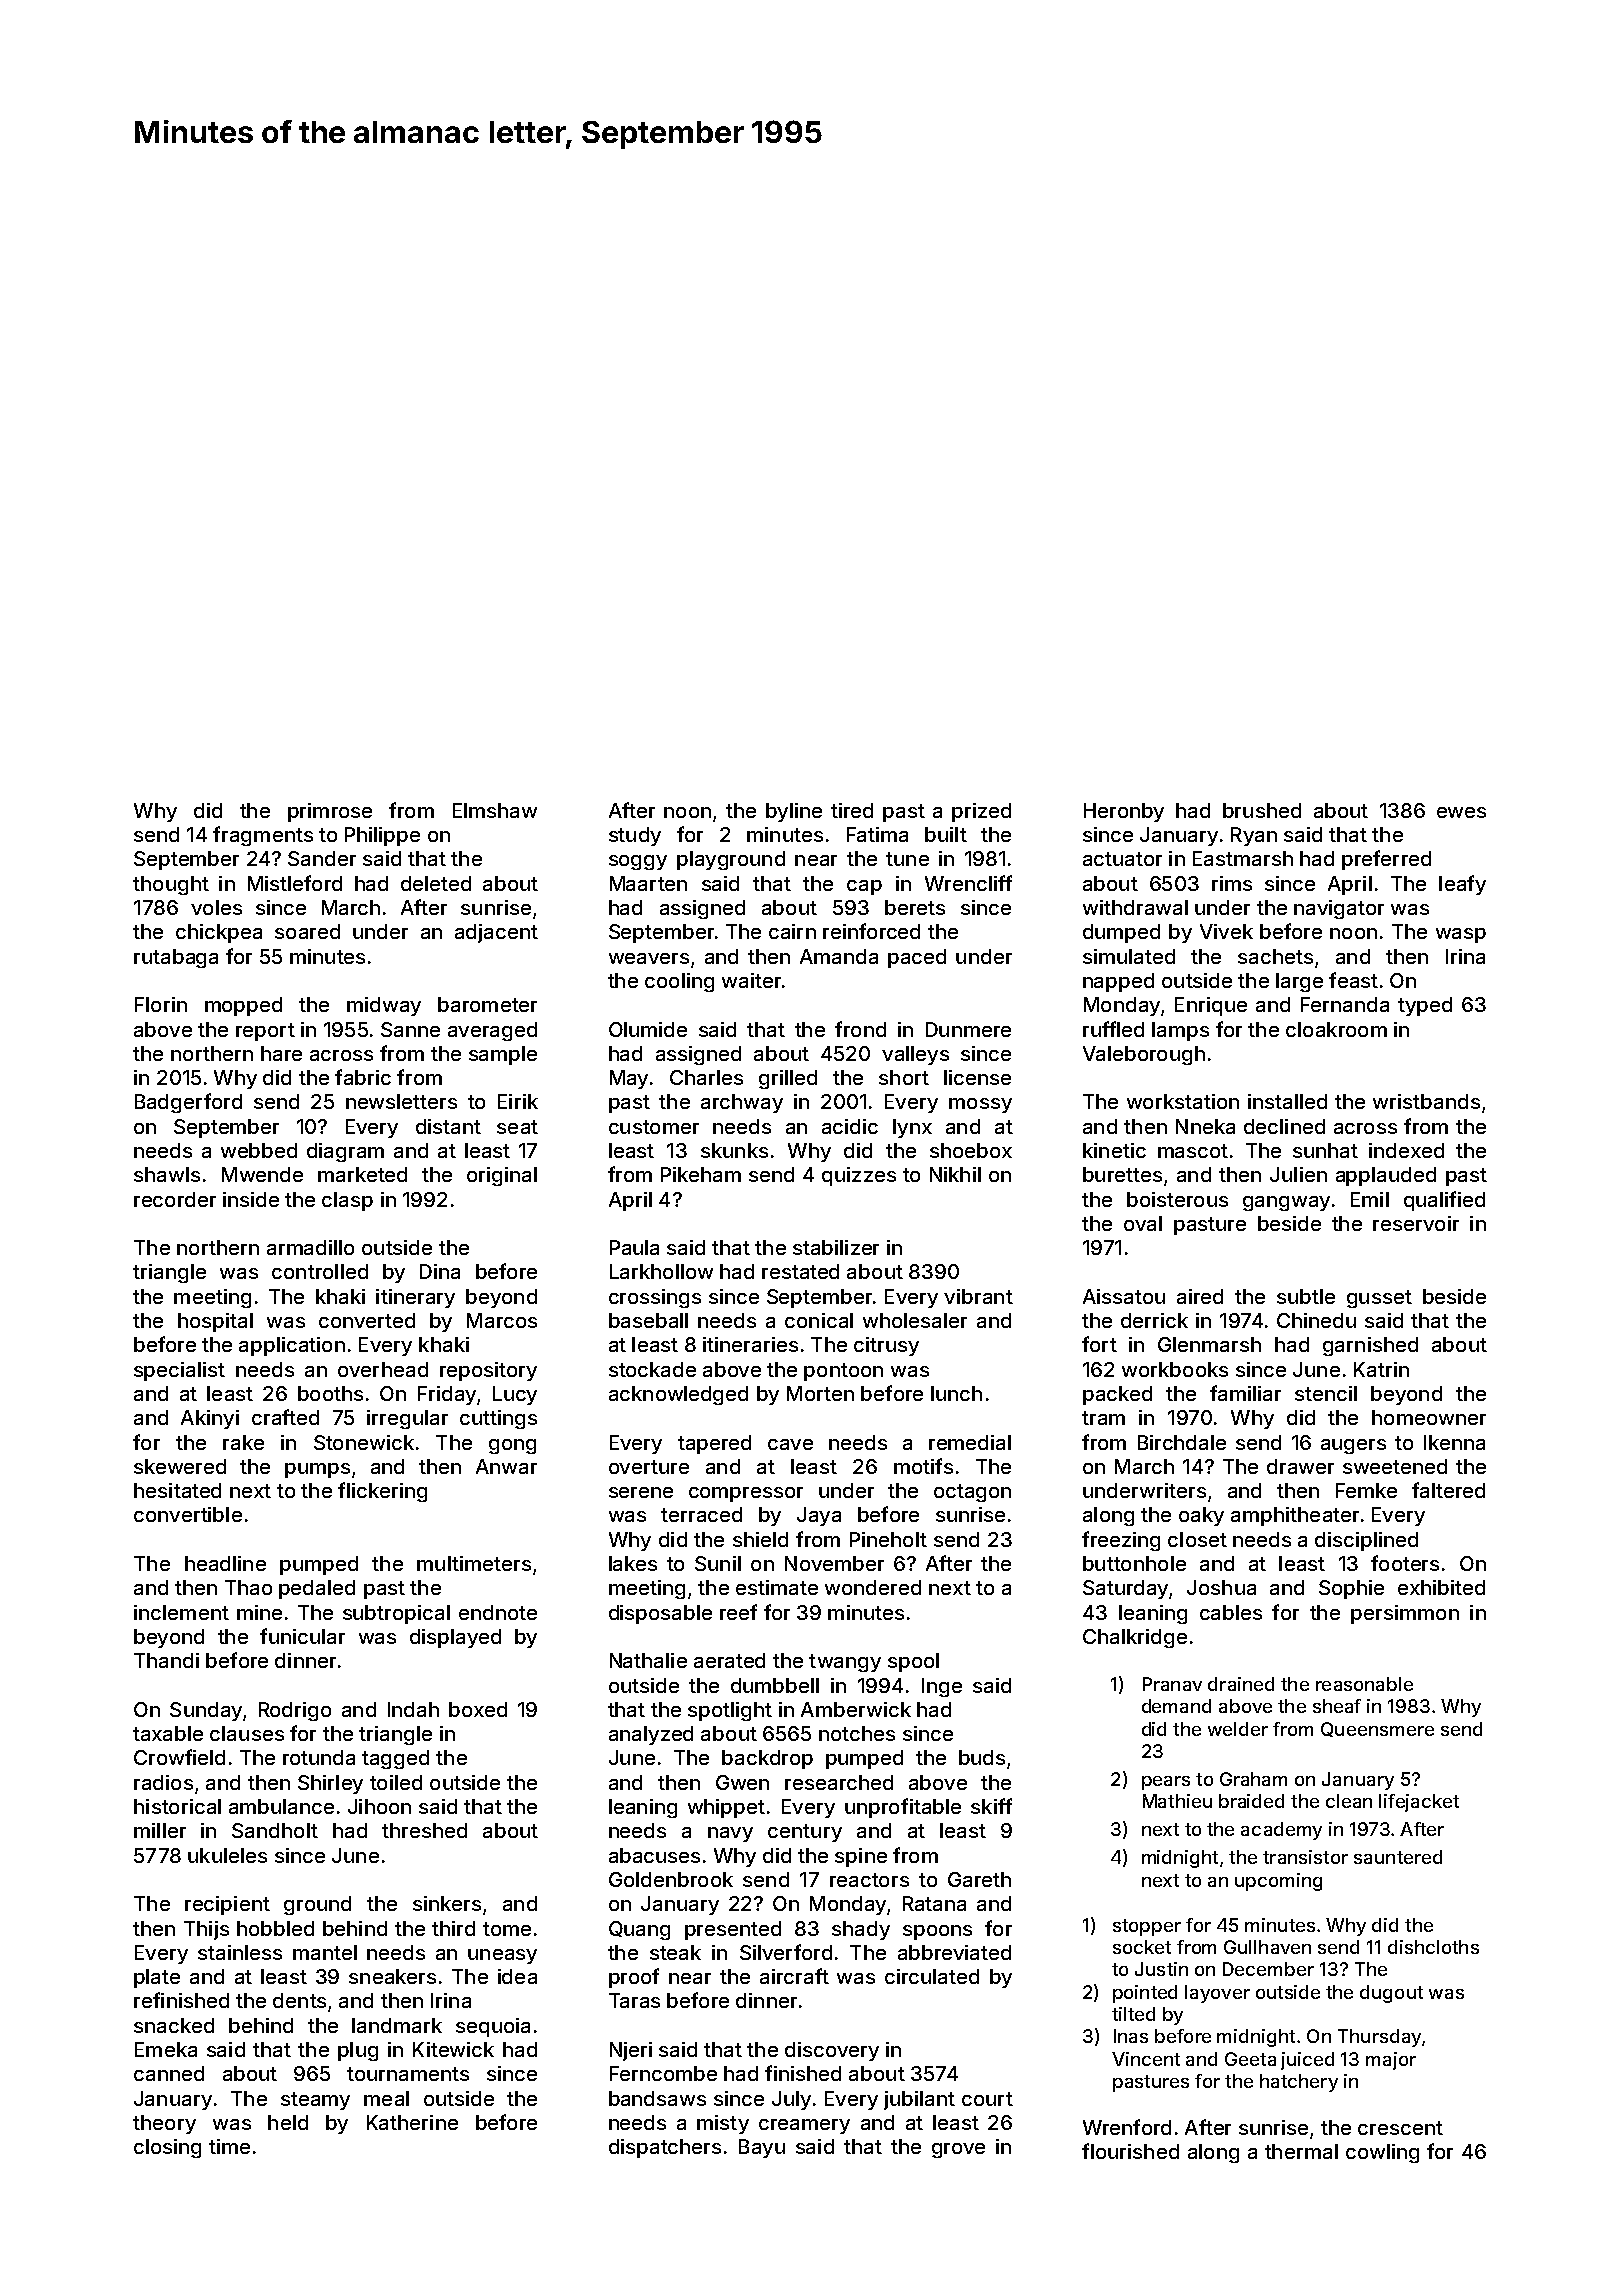  What do you see at coordinates (836, 1247) in the screenshot?
I see `stabilizer` at bounding box center [836, 1247].
